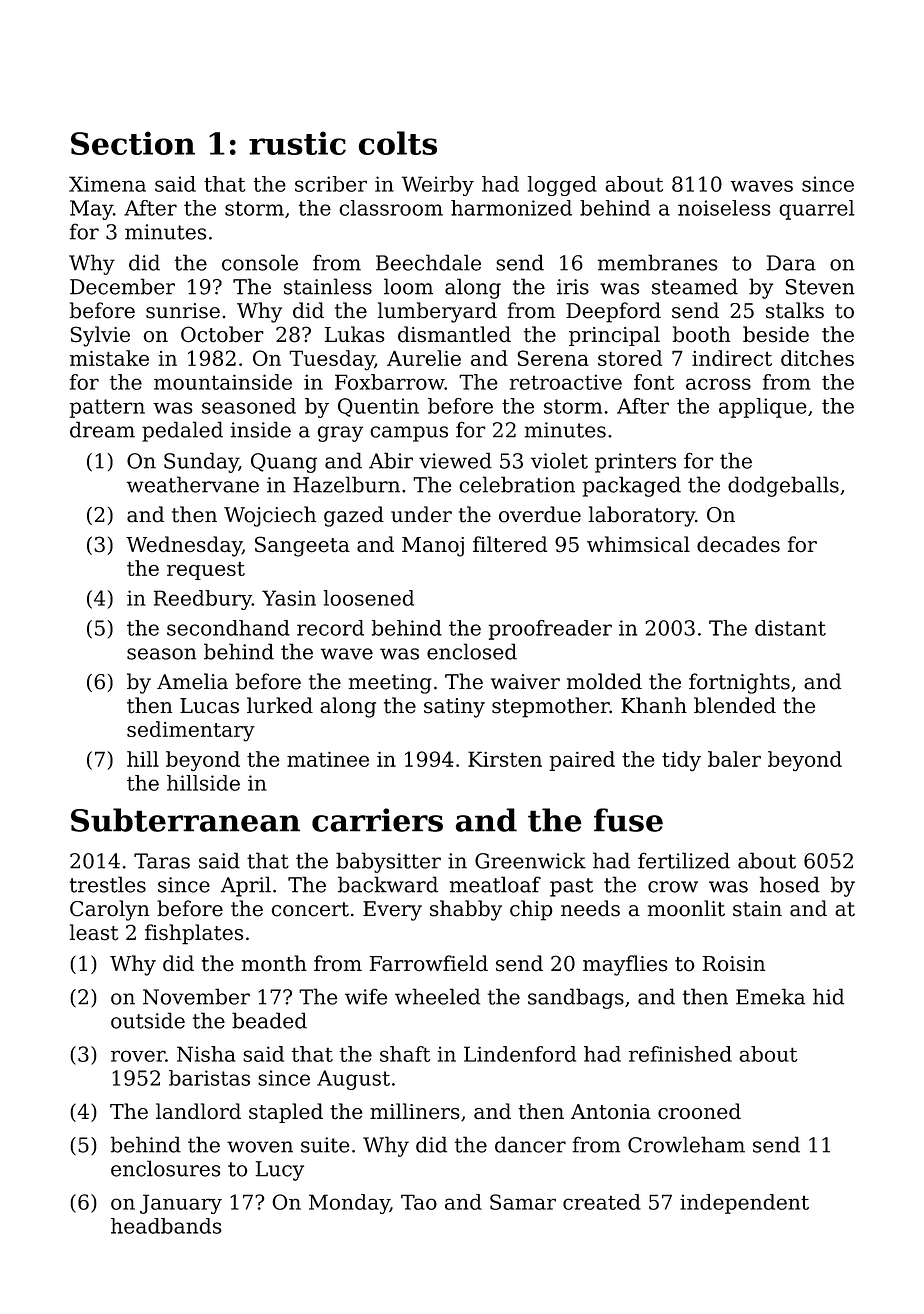  Describe the element at coordinates (828, 996) in the image. I see `hid` at that location.
